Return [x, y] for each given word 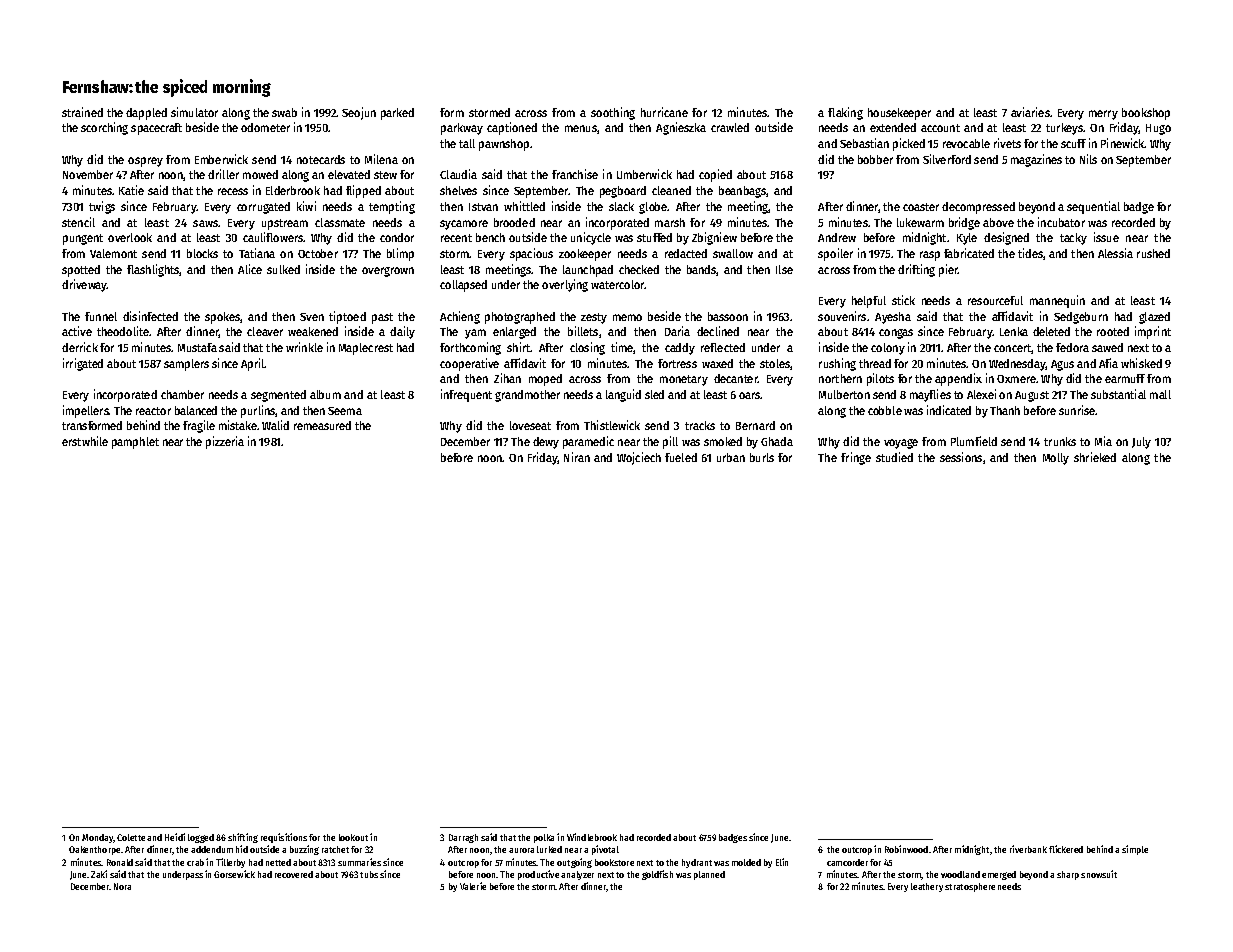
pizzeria [225, 442]
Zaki [99, 874]
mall [1160, 394]
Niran [577, 457]
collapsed [463, 286]
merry [1103, 115]
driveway [84, 285]
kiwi [306, 206]
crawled [730, 127]
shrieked [1095, 457]
